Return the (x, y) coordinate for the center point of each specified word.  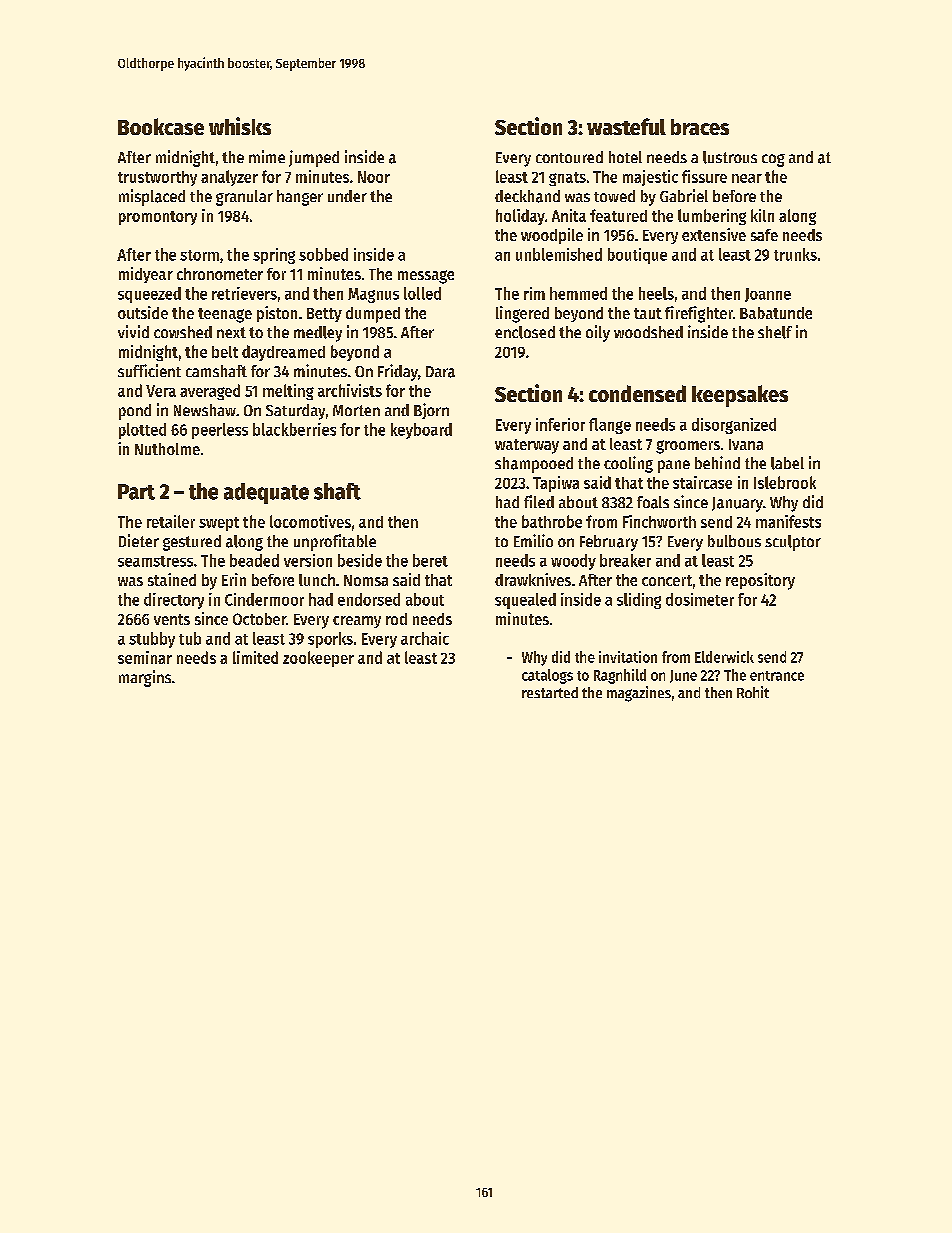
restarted (550, 692)
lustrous (730, 157)
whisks (240, 126)
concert (667, 580)
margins (145, 678)
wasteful (626, 126)
